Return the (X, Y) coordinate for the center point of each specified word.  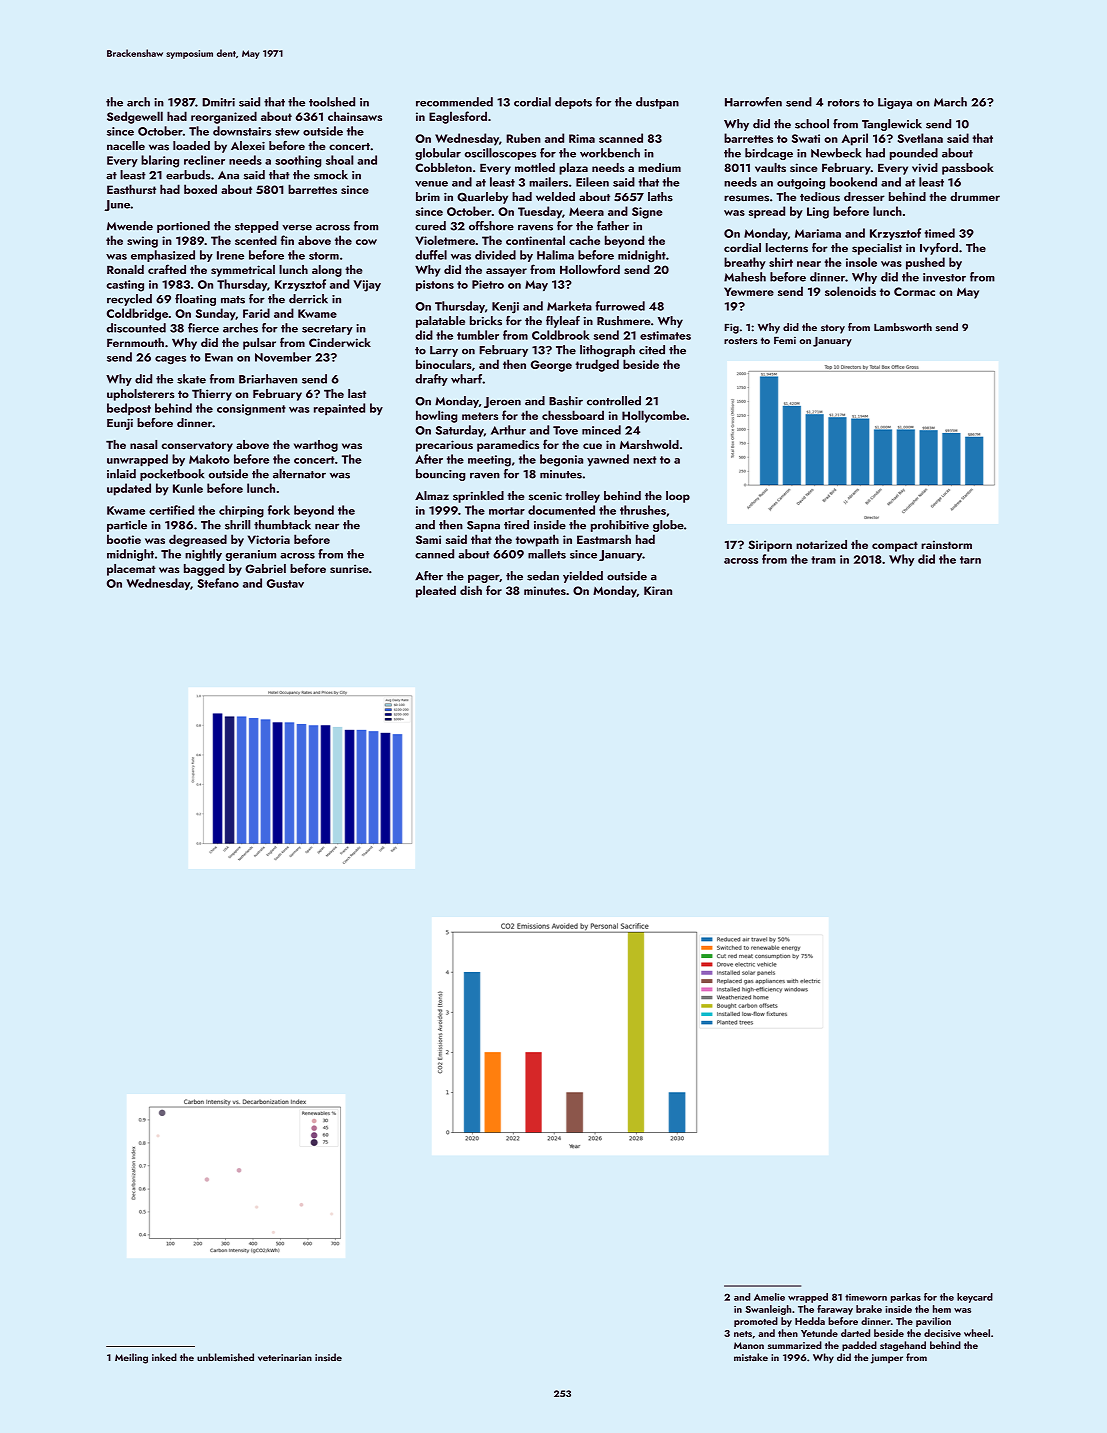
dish (471, 590)
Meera (586, 211)
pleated (436, 591)
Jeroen (502, 402)
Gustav (285, 583)
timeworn (866, 1297)
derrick (308, 299)
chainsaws (355, 116)
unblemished (225, 1357)
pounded (914, 154)
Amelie (769, 1297)
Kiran (658, 590)
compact (895, 546)
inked (164, 1357)
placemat (131, 570)
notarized (821, 544)
